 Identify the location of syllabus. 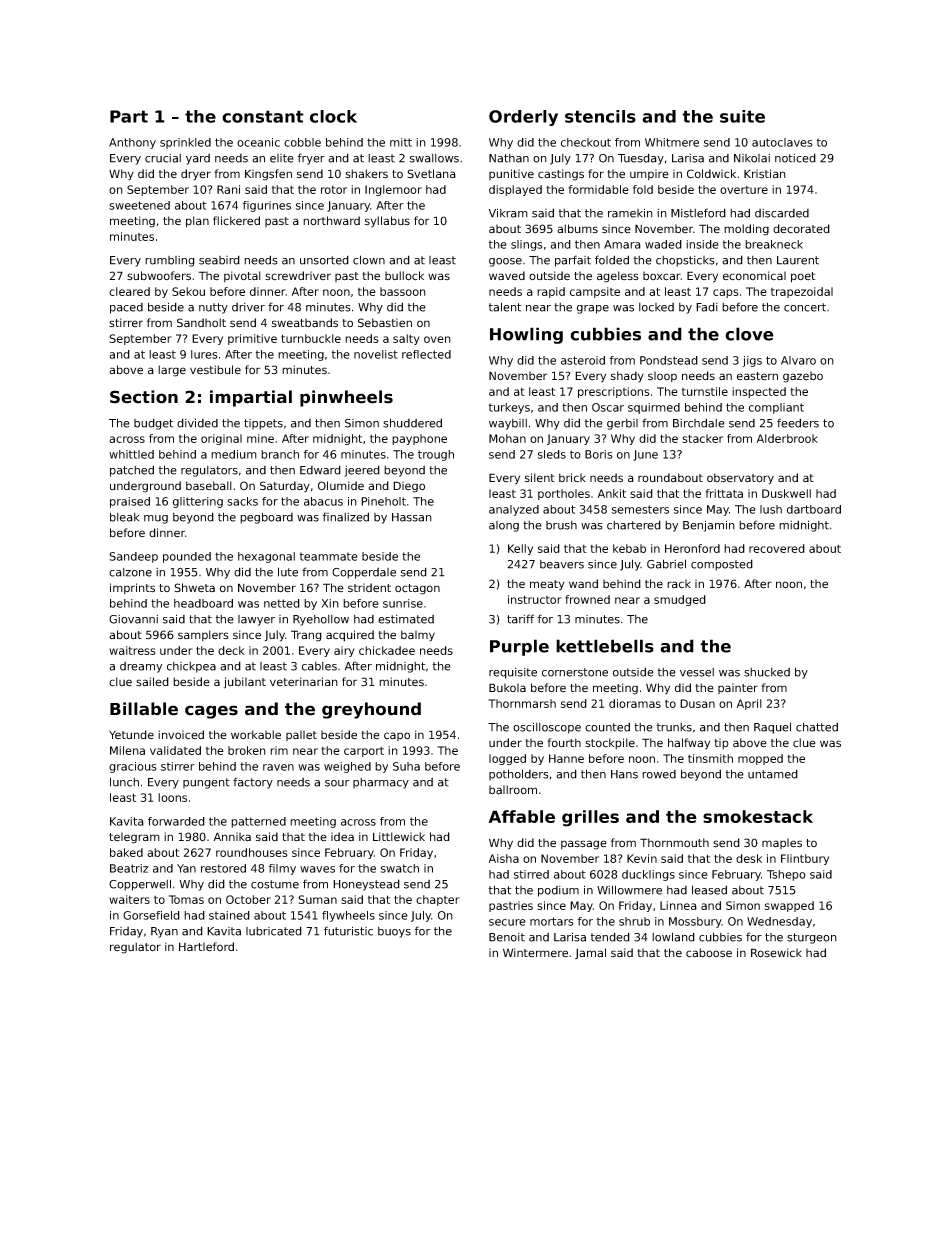
(387, 221).
